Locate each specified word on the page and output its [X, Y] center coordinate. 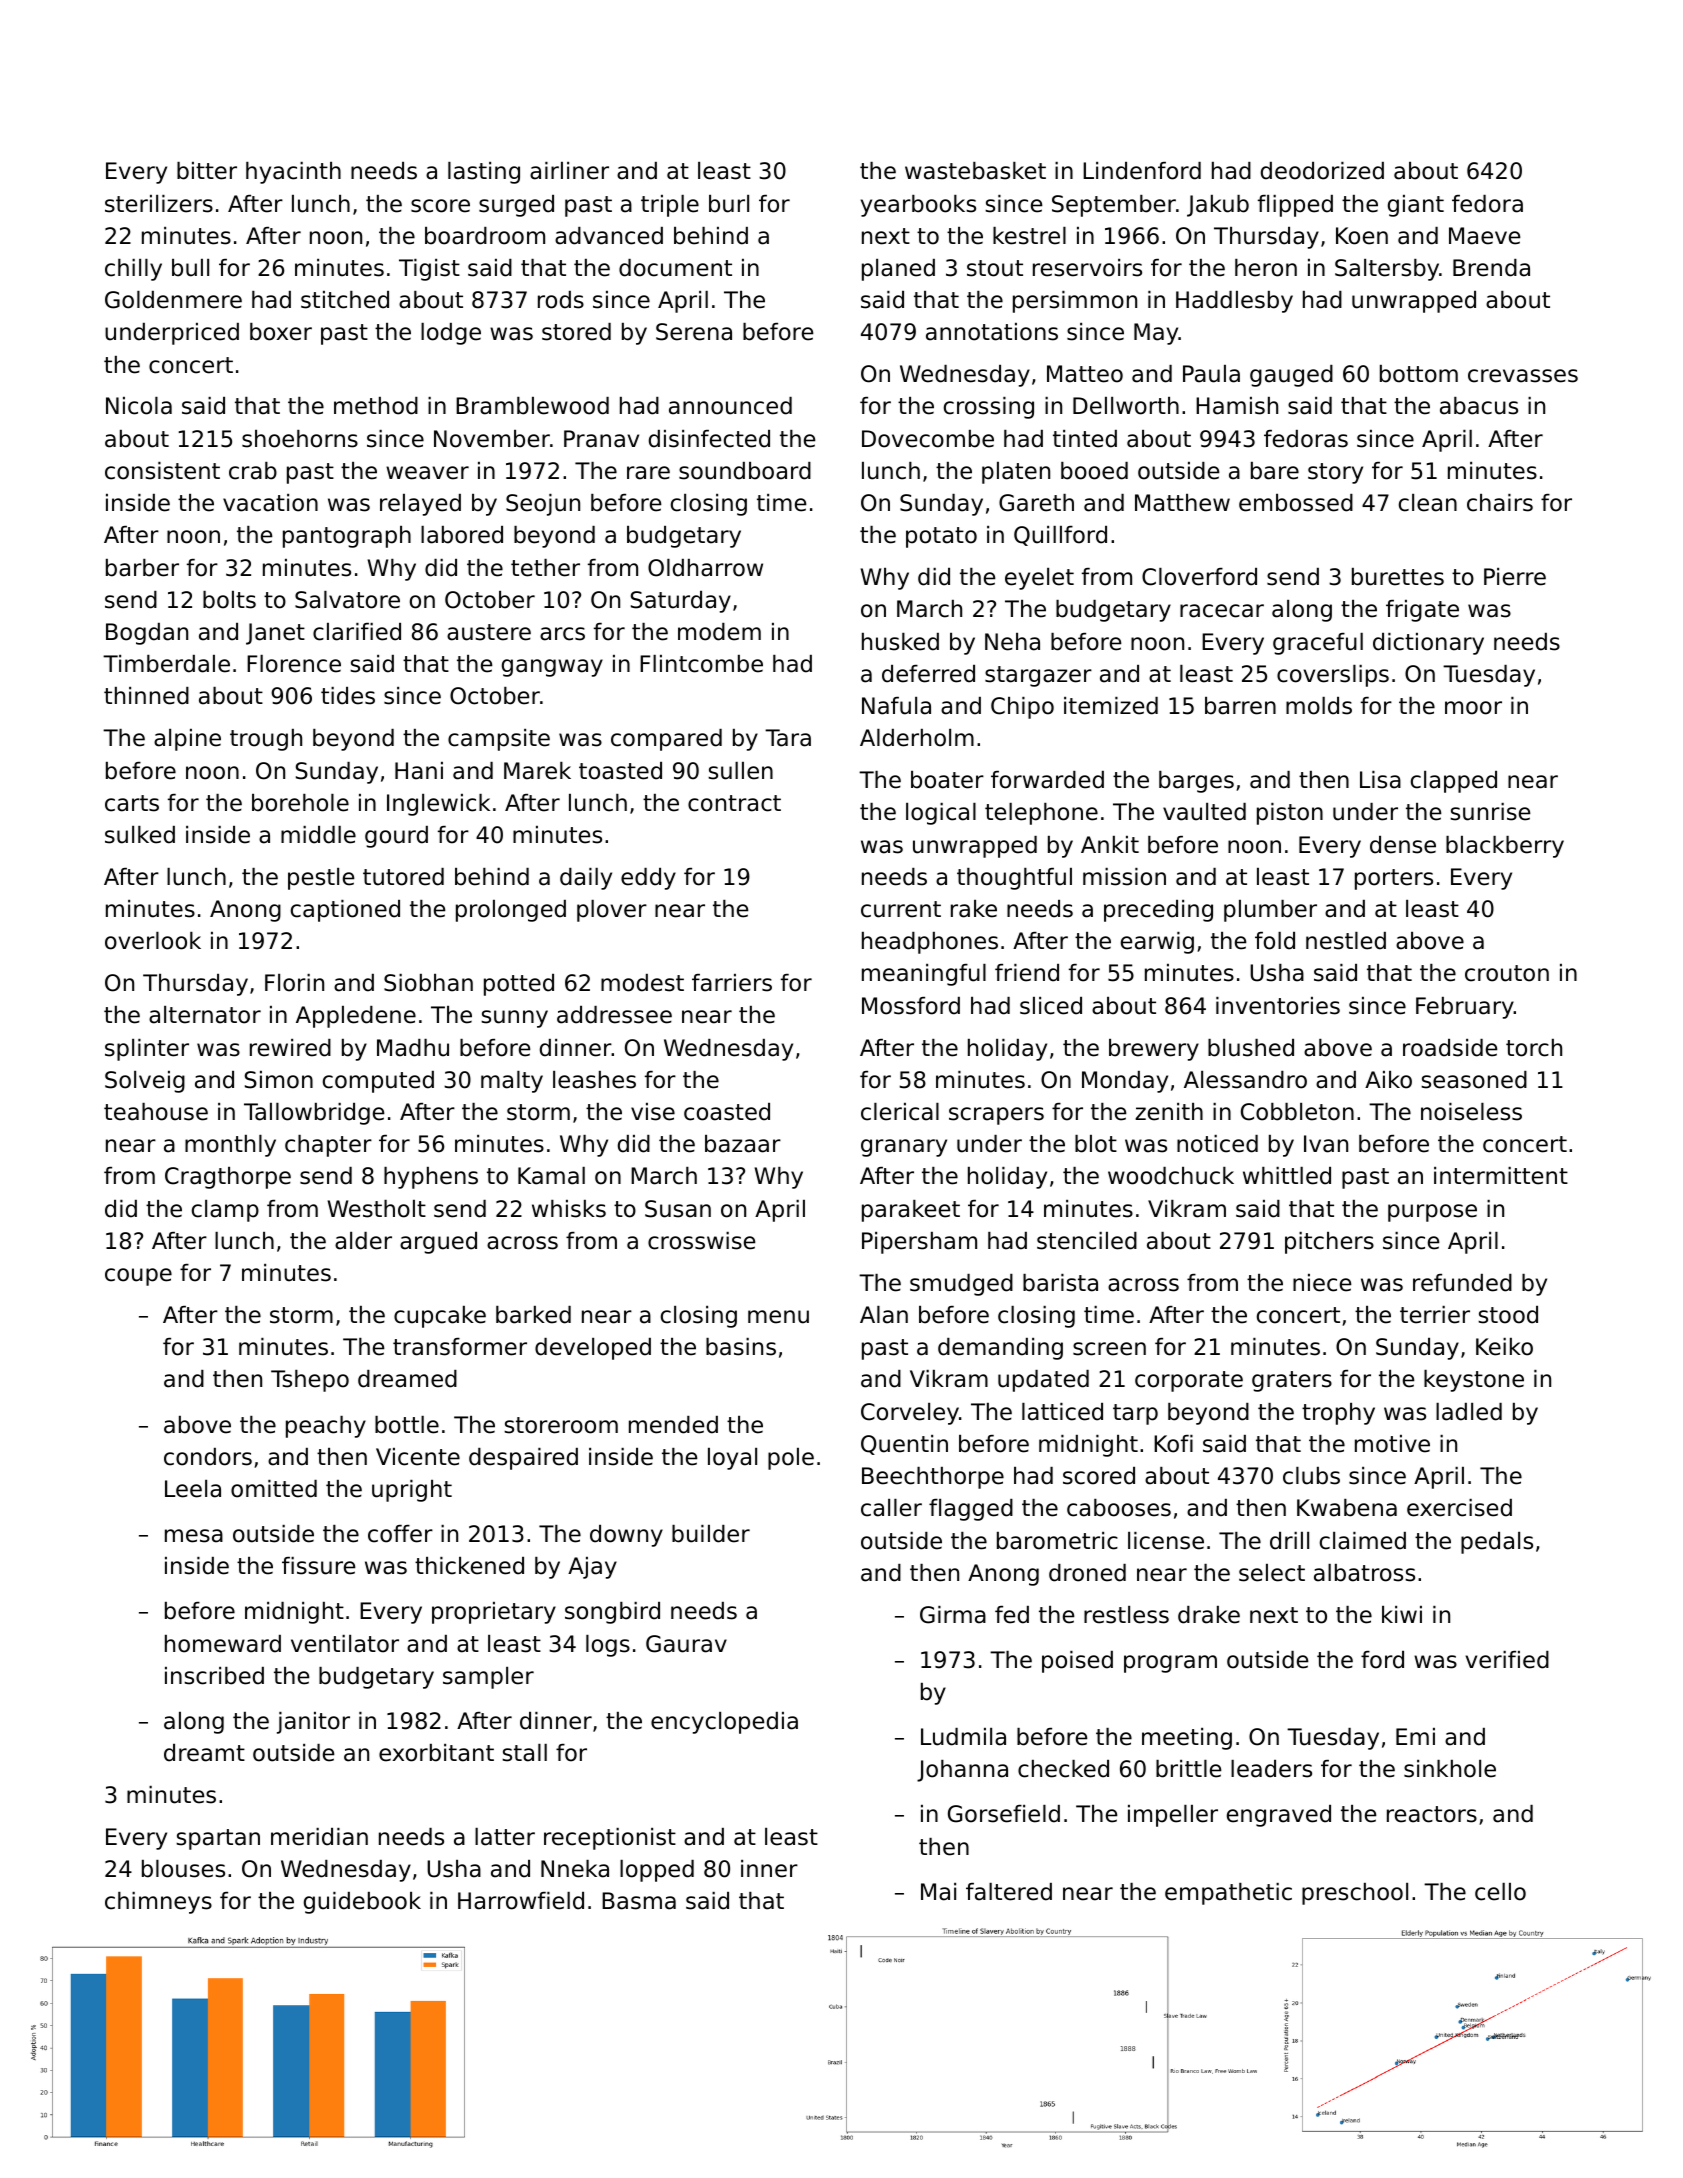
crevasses [1523, 376]
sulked [140, 835]
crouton [1507, 973]
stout [995, 268]
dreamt [204, 1753]
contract [734, 803]
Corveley [910, 1414]
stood [1508, 1315]
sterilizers [159, 204]
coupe [138, 1277]
